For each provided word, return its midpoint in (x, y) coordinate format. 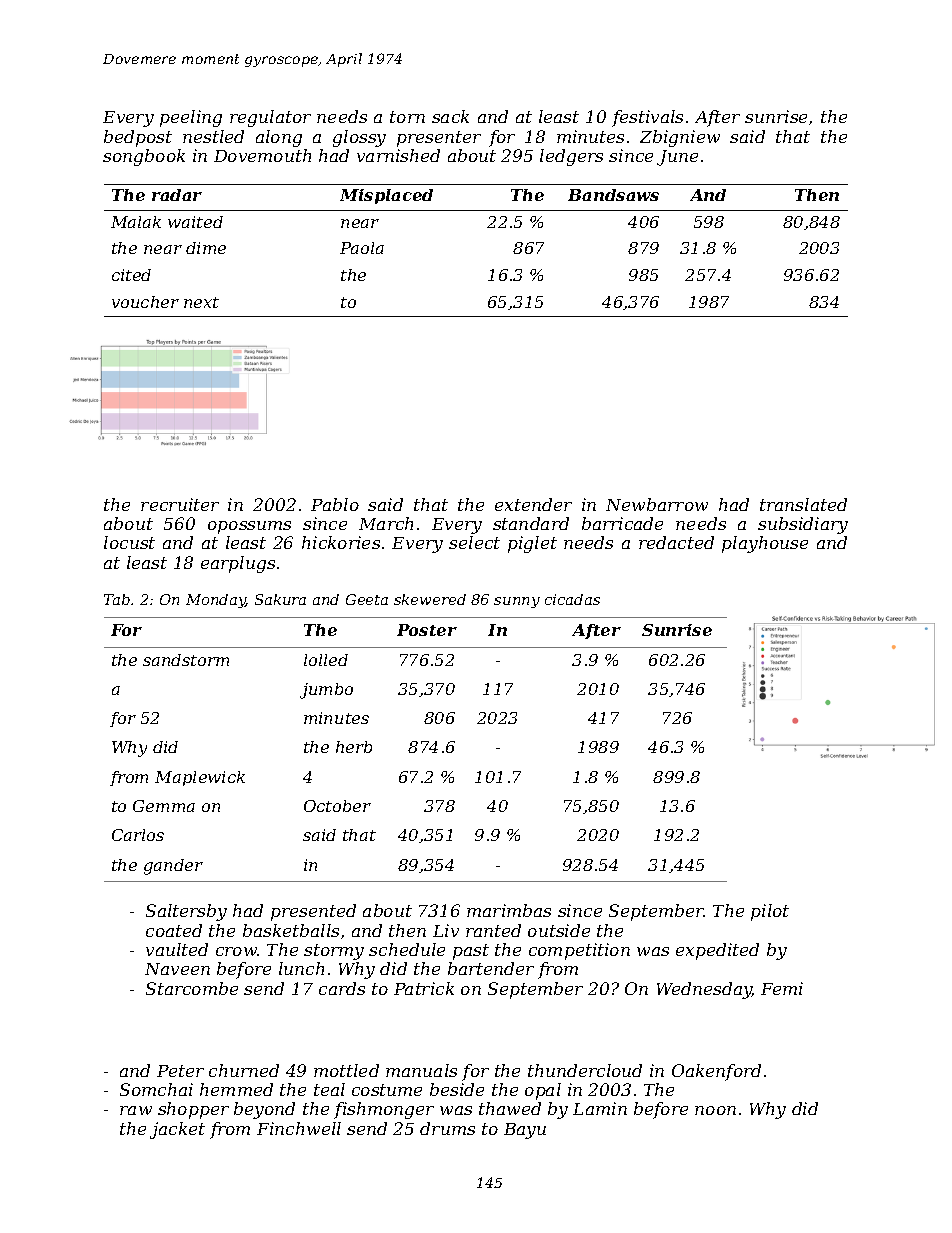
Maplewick (200, 778)
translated (803, 504)
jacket (177, 1130)
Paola (362, 248)
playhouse (765, 544)
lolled (326, 660)
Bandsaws (613, 195)
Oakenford (716, 1072)
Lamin (600, 1108)
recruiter (180, 504)
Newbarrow (657, 504)
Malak (136, 222)
